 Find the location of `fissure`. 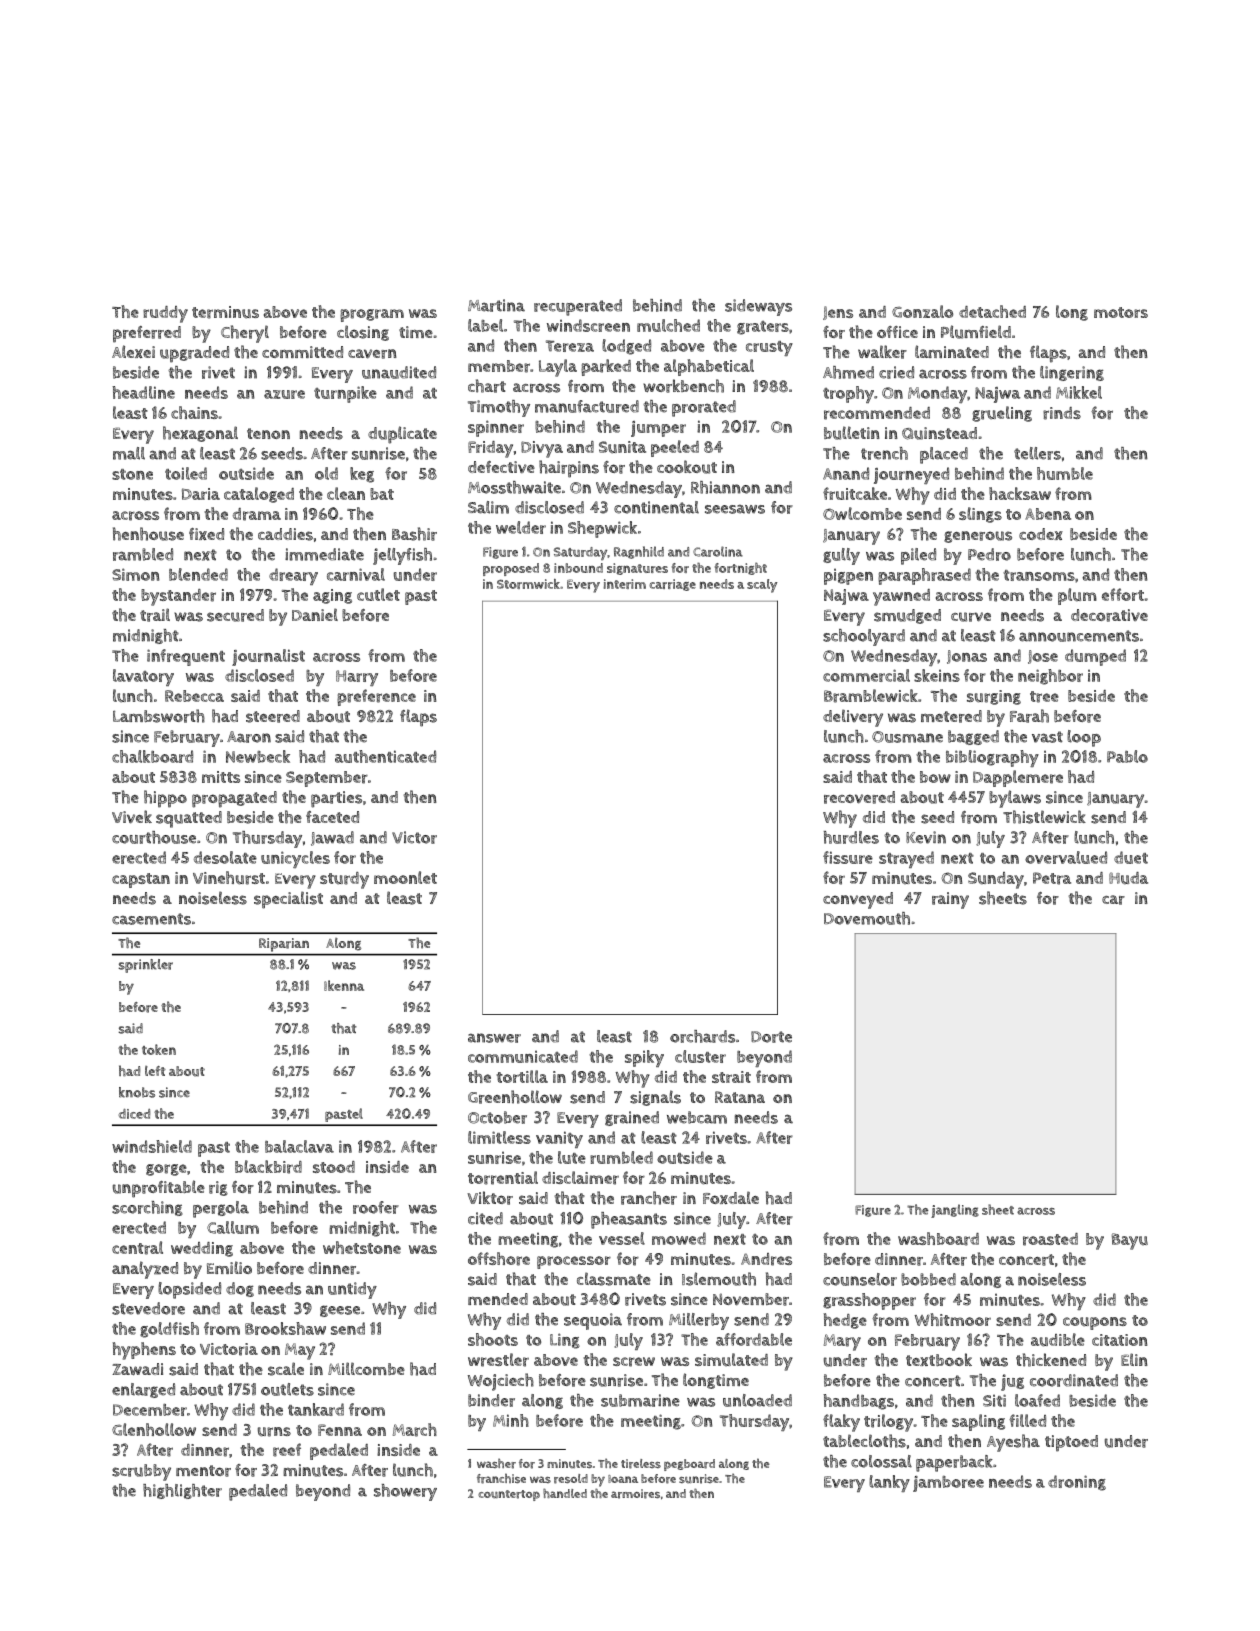

fissure is located at coordinates (848, 857).
